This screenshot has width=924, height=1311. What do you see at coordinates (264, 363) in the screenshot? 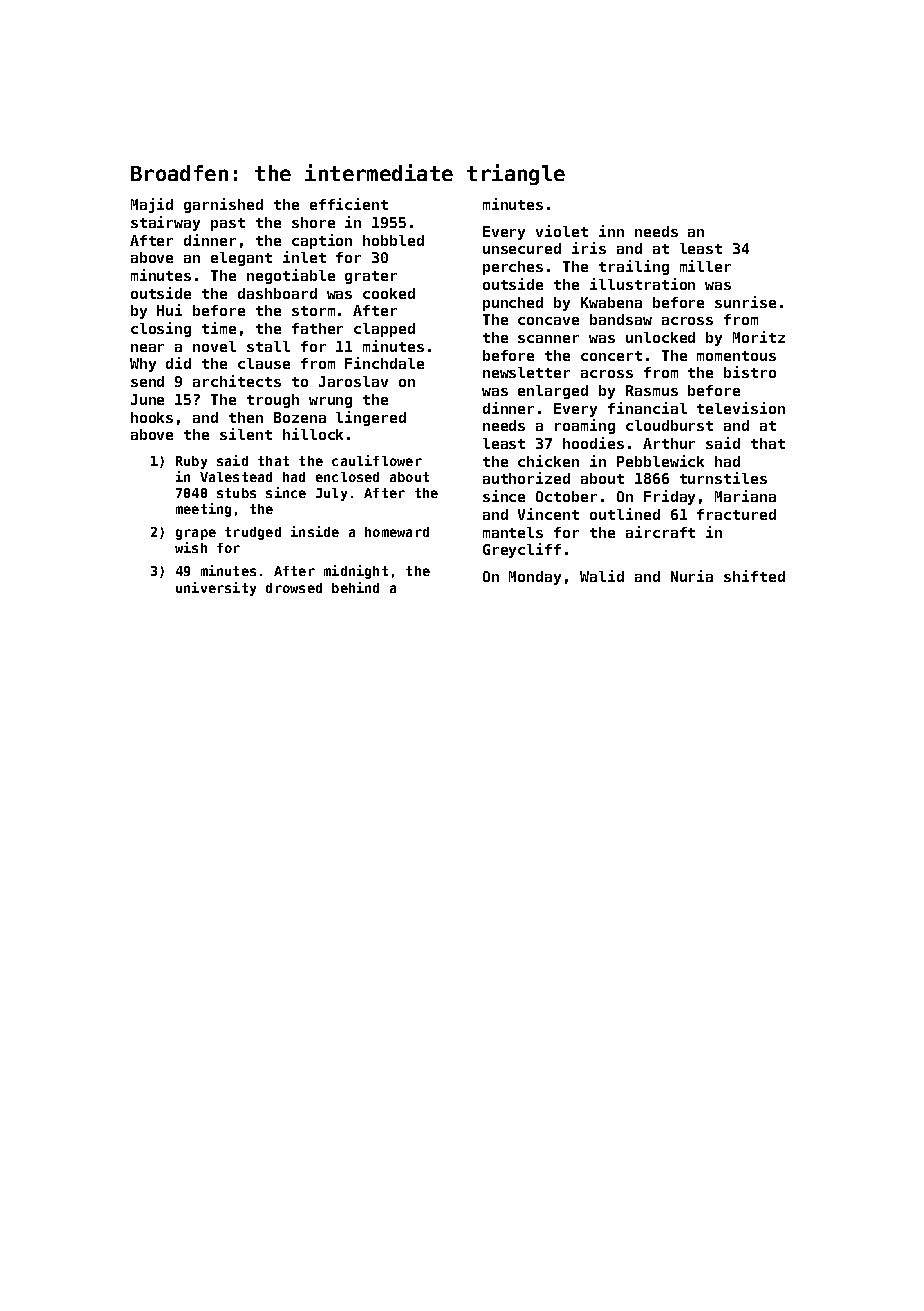
I see `clause` at bounding box center [264, 363].
